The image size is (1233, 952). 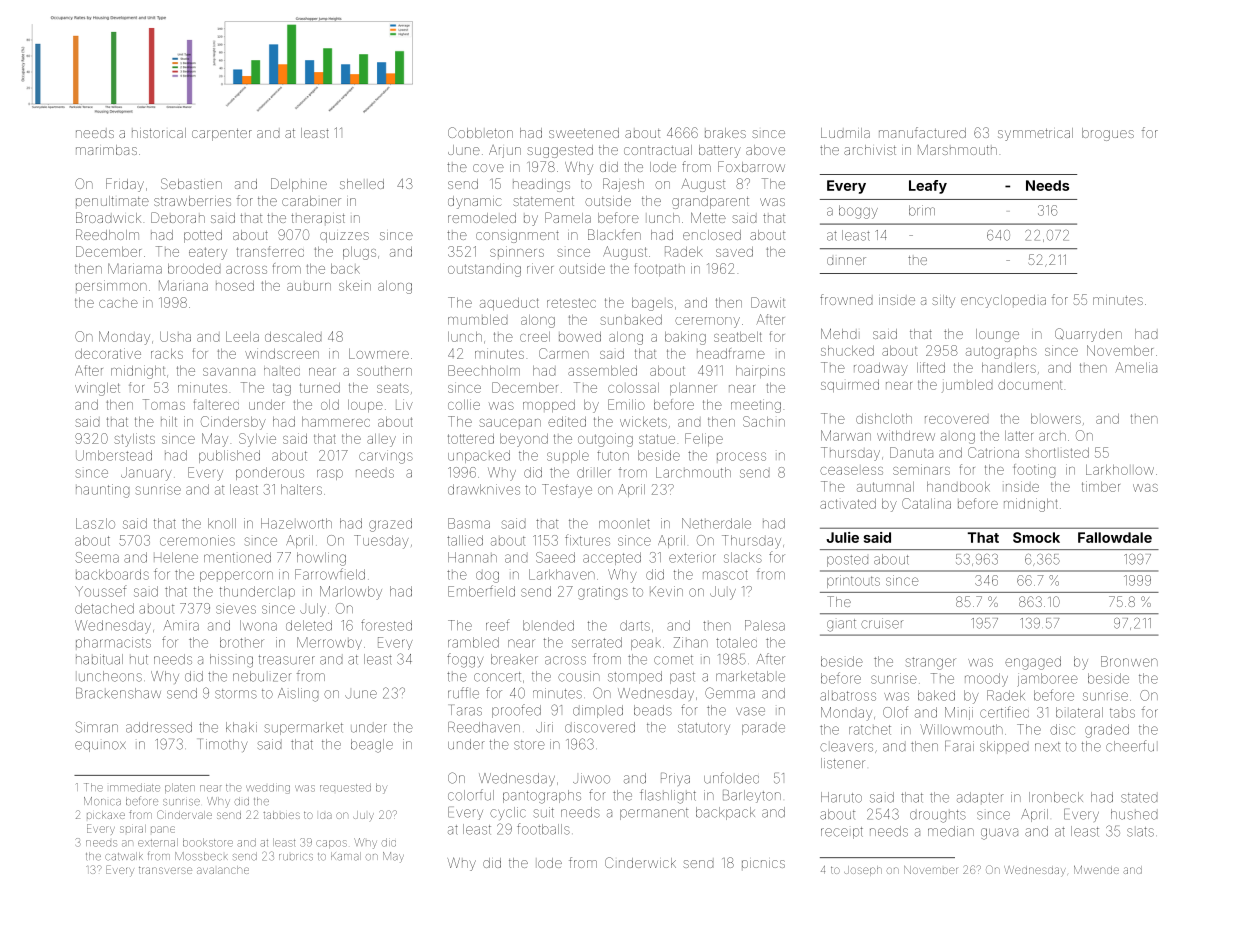 I want to click on Reedholm, so click(x=107, y=234).
